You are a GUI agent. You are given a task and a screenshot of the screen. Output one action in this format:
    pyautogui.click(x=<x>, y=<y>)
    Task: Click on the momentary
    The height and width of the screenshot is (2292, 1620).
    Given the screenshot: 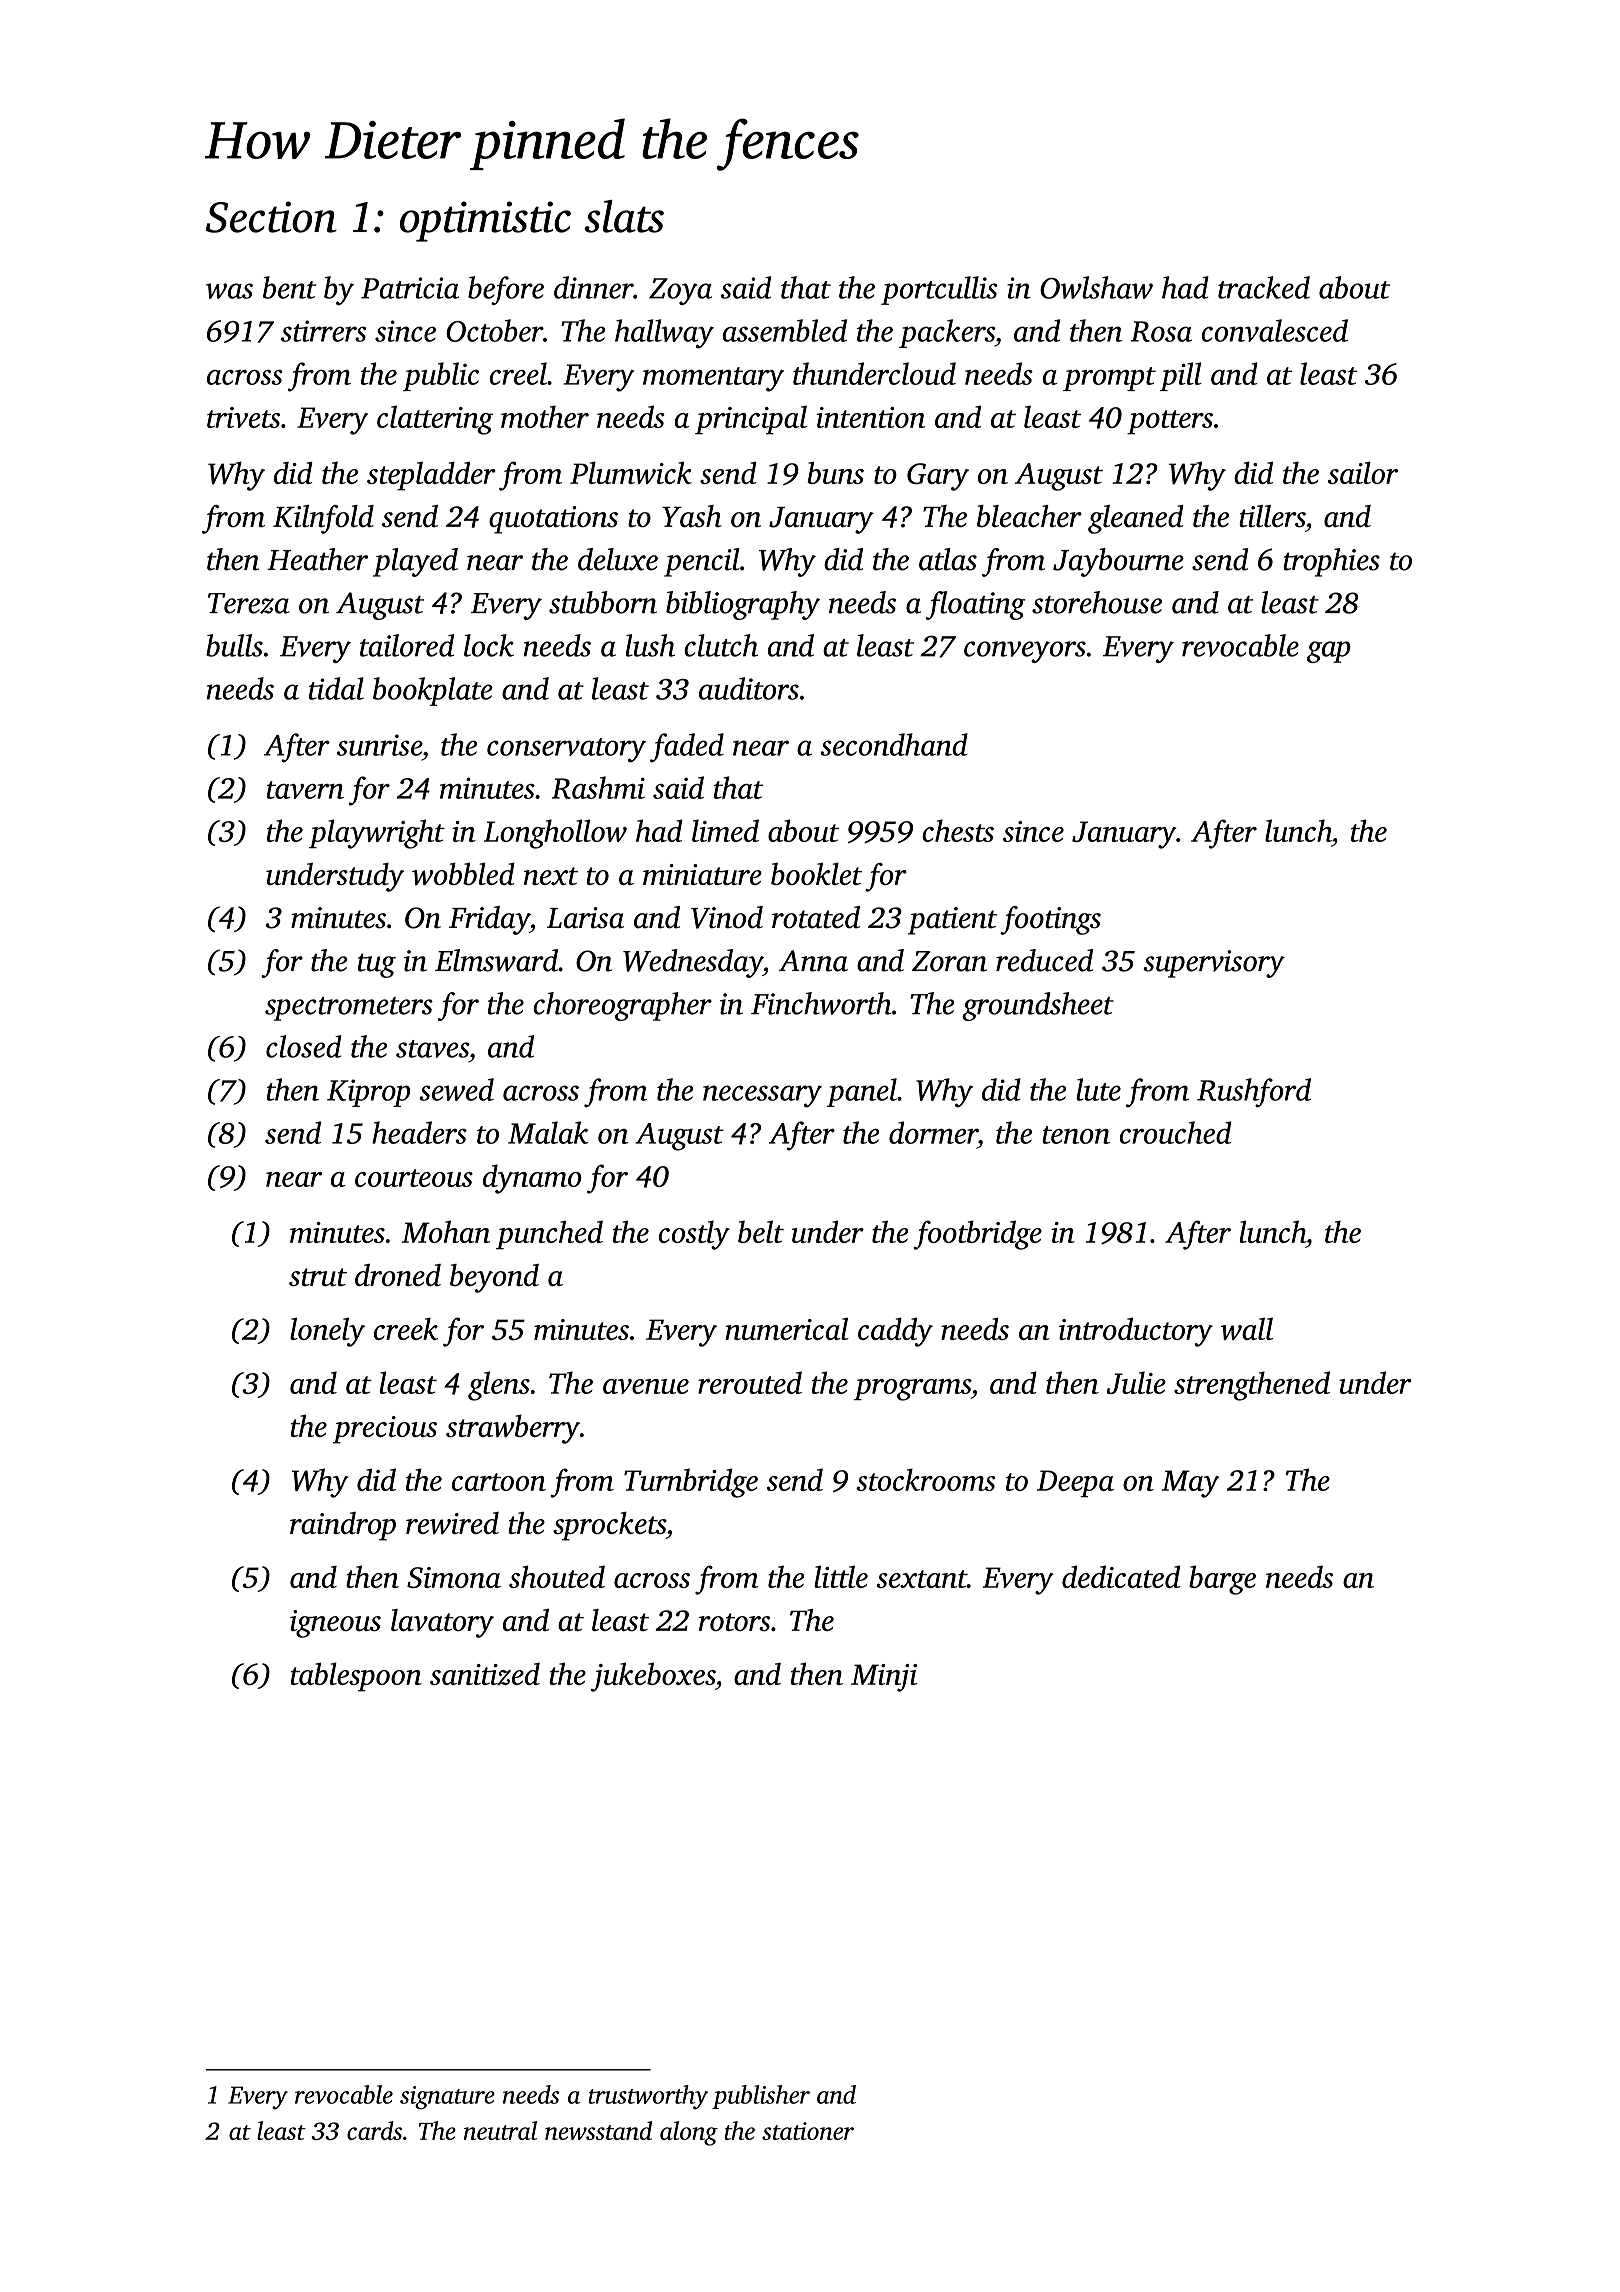 What is the action you would take?
    pyautogui.click(x=713, y=379)
